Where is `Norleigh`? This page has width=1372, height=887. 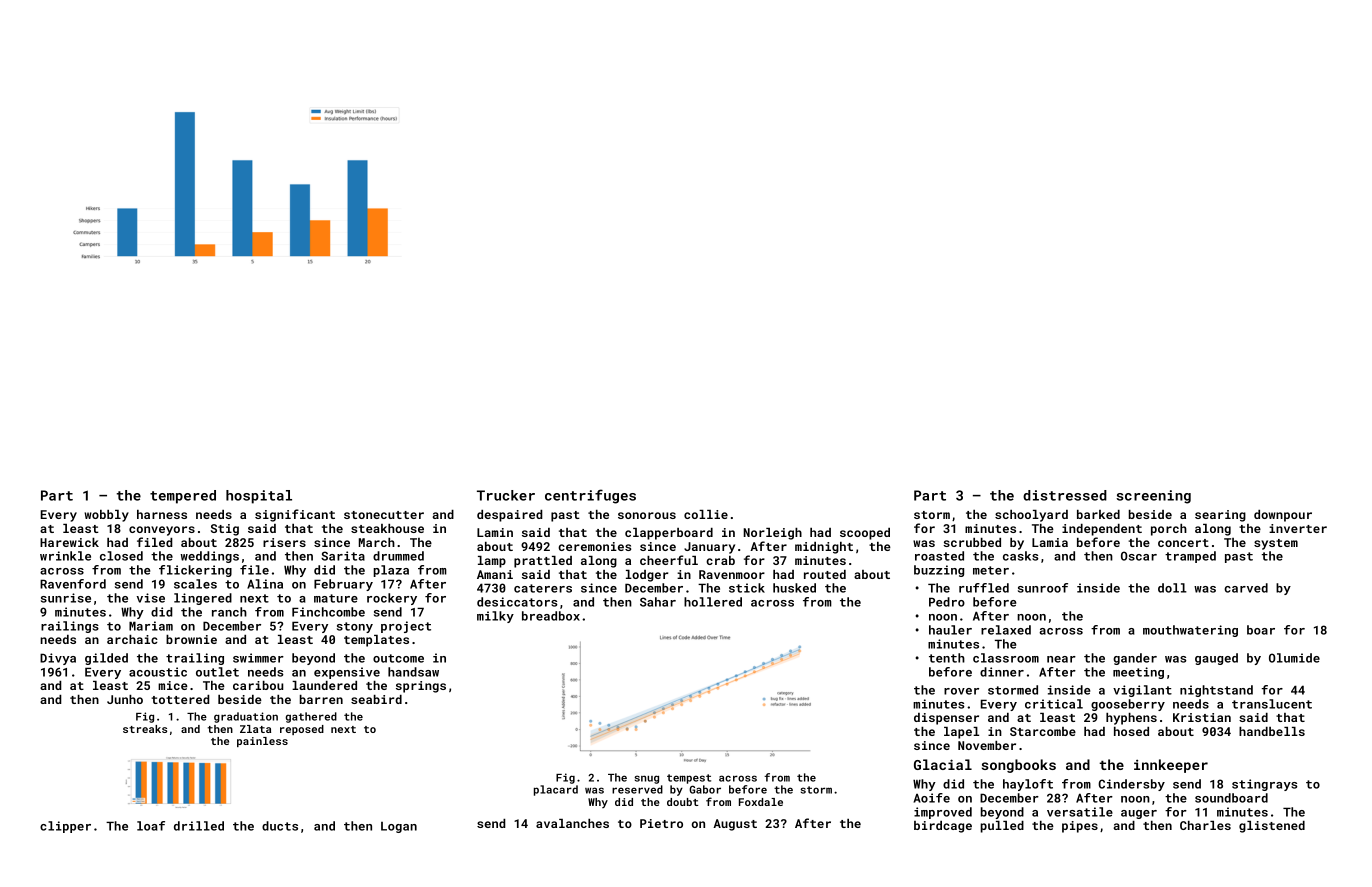
Norleigh is located at coordinates (772, 534).
